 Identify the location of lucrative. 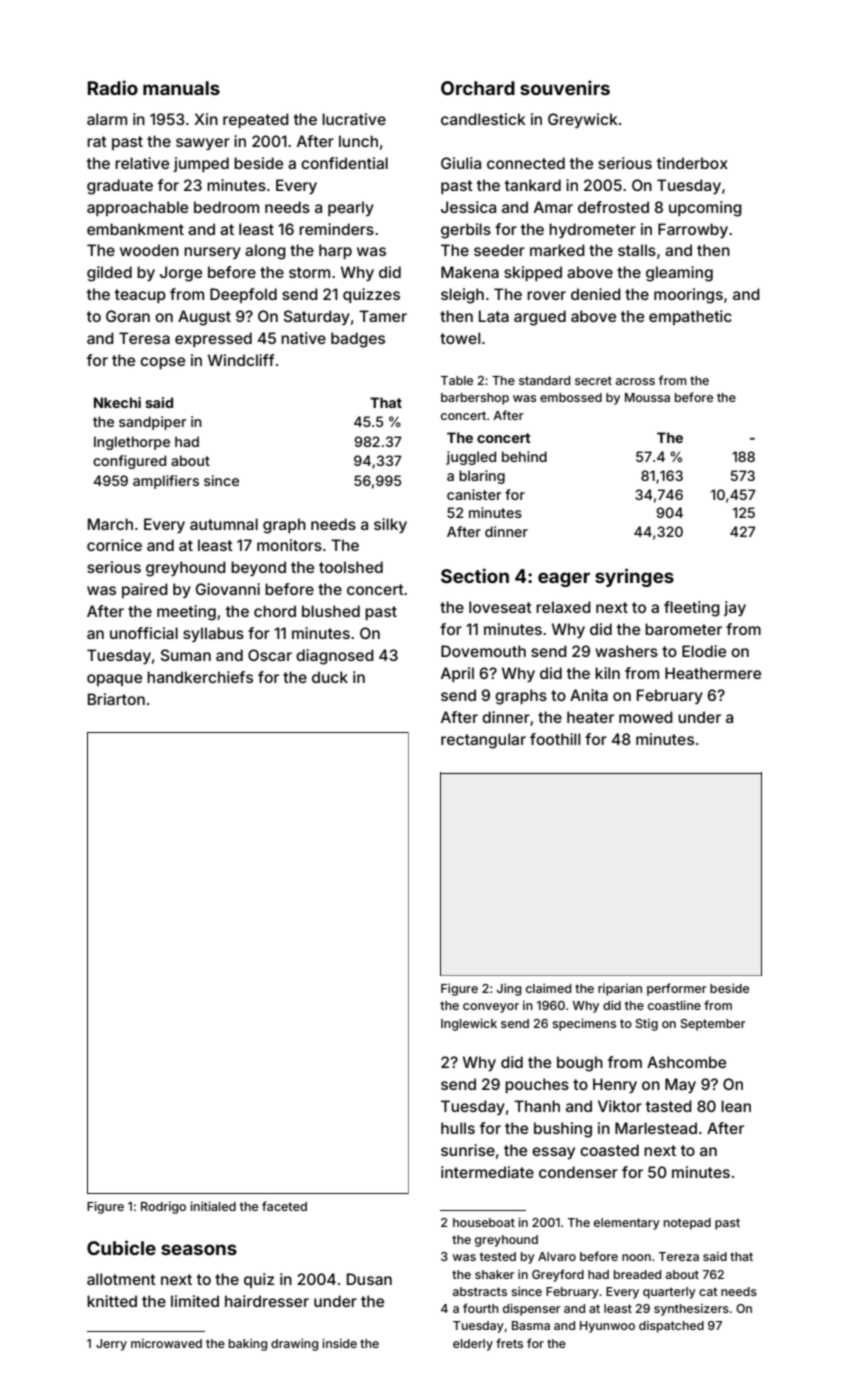
(354, 119).
